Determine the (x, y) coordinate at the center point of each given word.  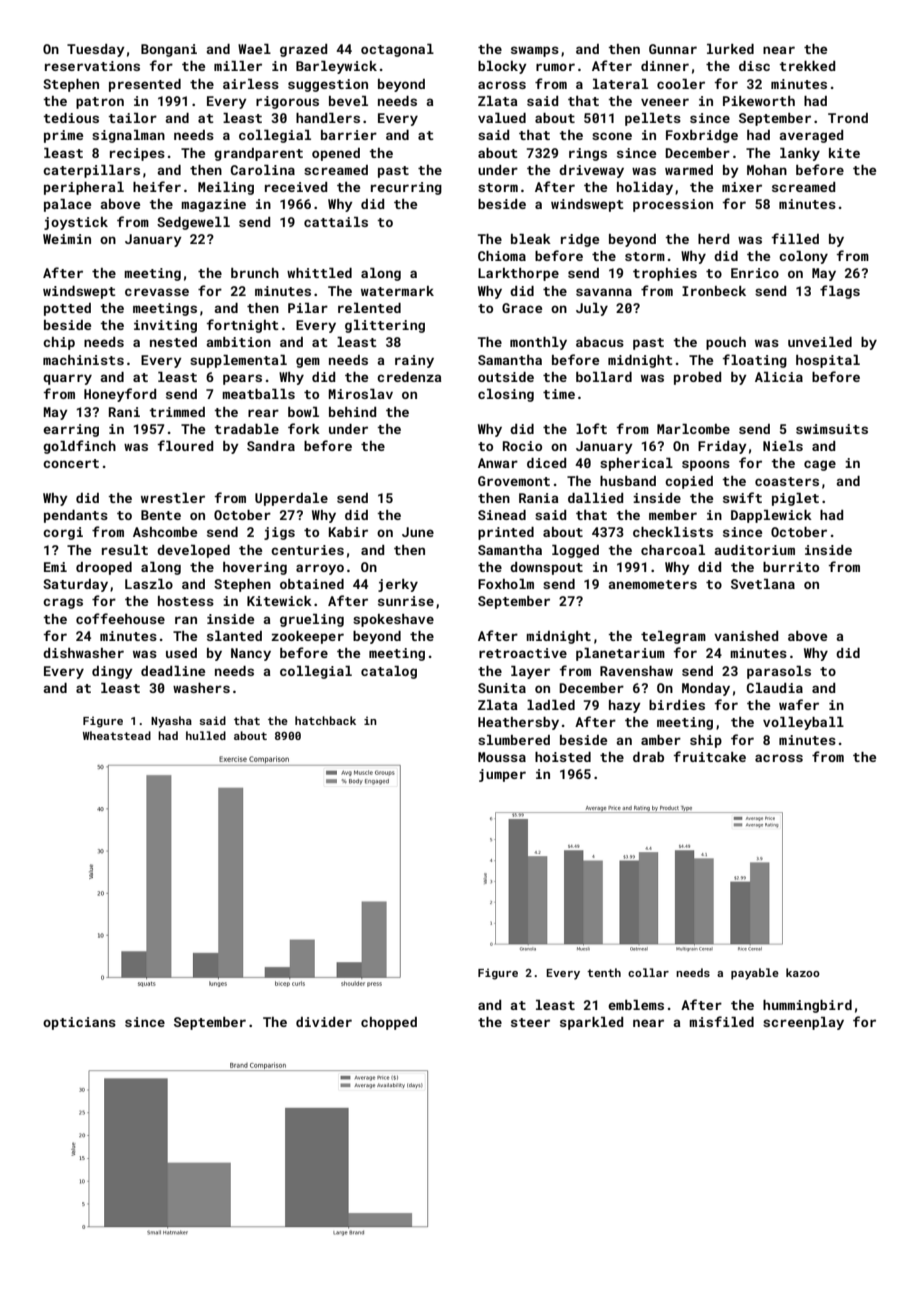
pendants (76, 516)
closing (506, 395)
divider (324, 1022)
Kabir (348, 532)
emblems (636, 1005)
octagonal (397, 50)
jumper (502, 775)
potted (67, 309)
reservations (92, 66)
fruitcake (709, 756)
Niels (783, 446)
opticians (79, 1023)
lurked (730, 49)
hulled (206, 735)
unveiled (820, 342)
